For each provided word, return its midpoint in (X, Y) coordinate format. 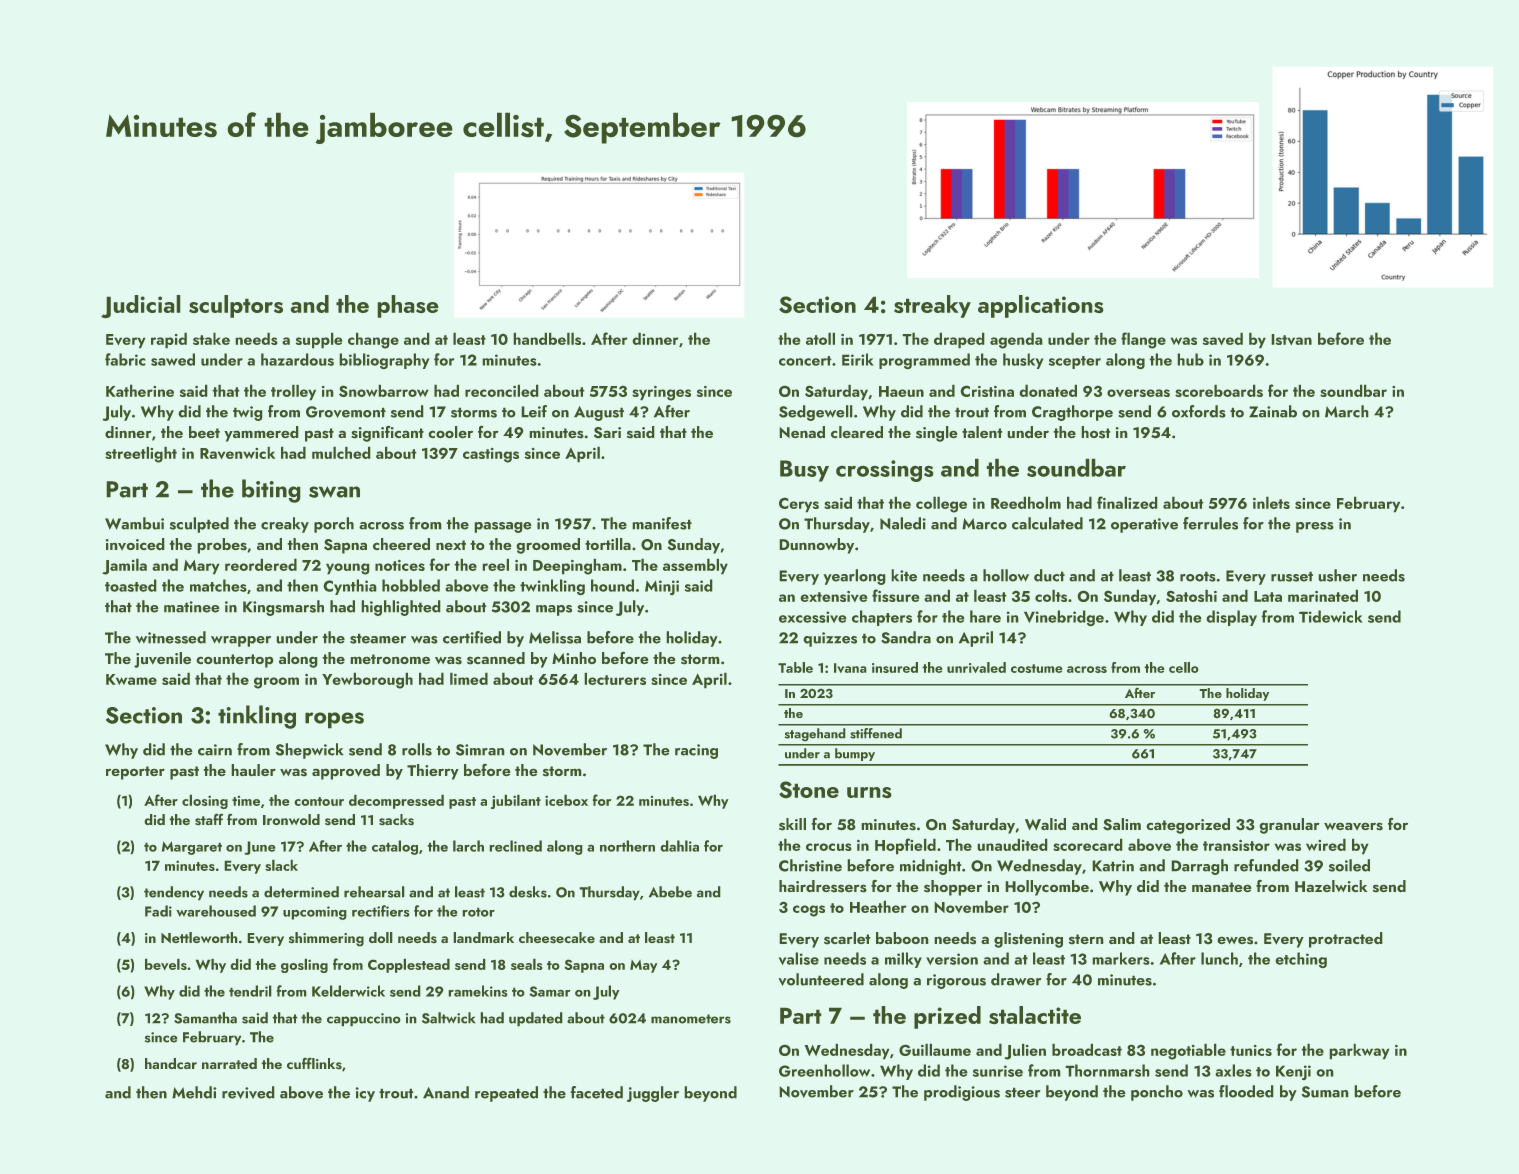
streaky (932, 306)
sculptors (236, 306)
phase (408, 306)
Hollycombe (1047, 888)
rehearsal (374, 892)
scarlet (847, 938)
